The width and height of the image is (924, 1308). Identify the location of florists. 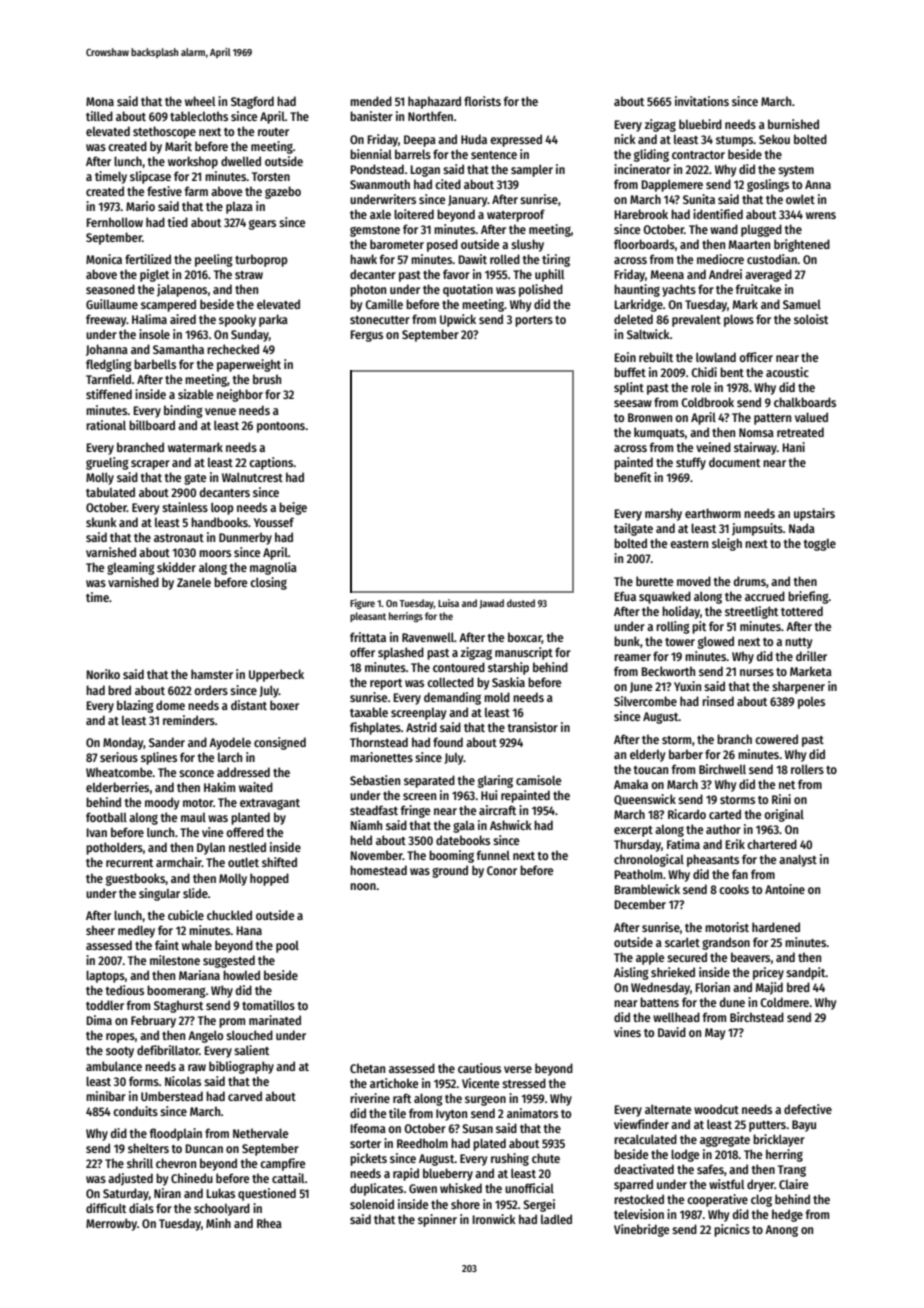
(482, 101).
